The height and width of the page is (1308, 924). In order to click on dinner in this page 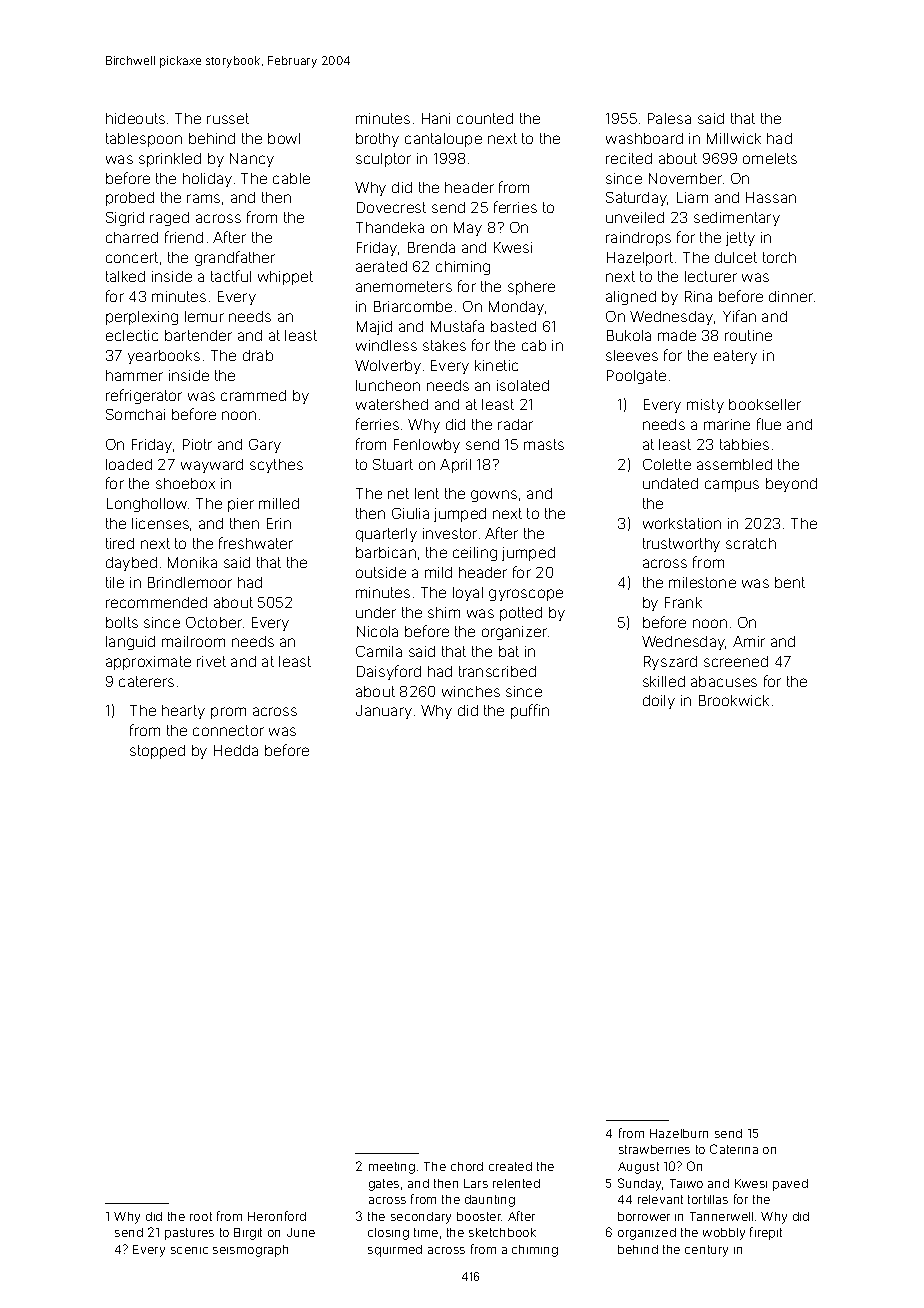, I will do `click(791, 296)`.
